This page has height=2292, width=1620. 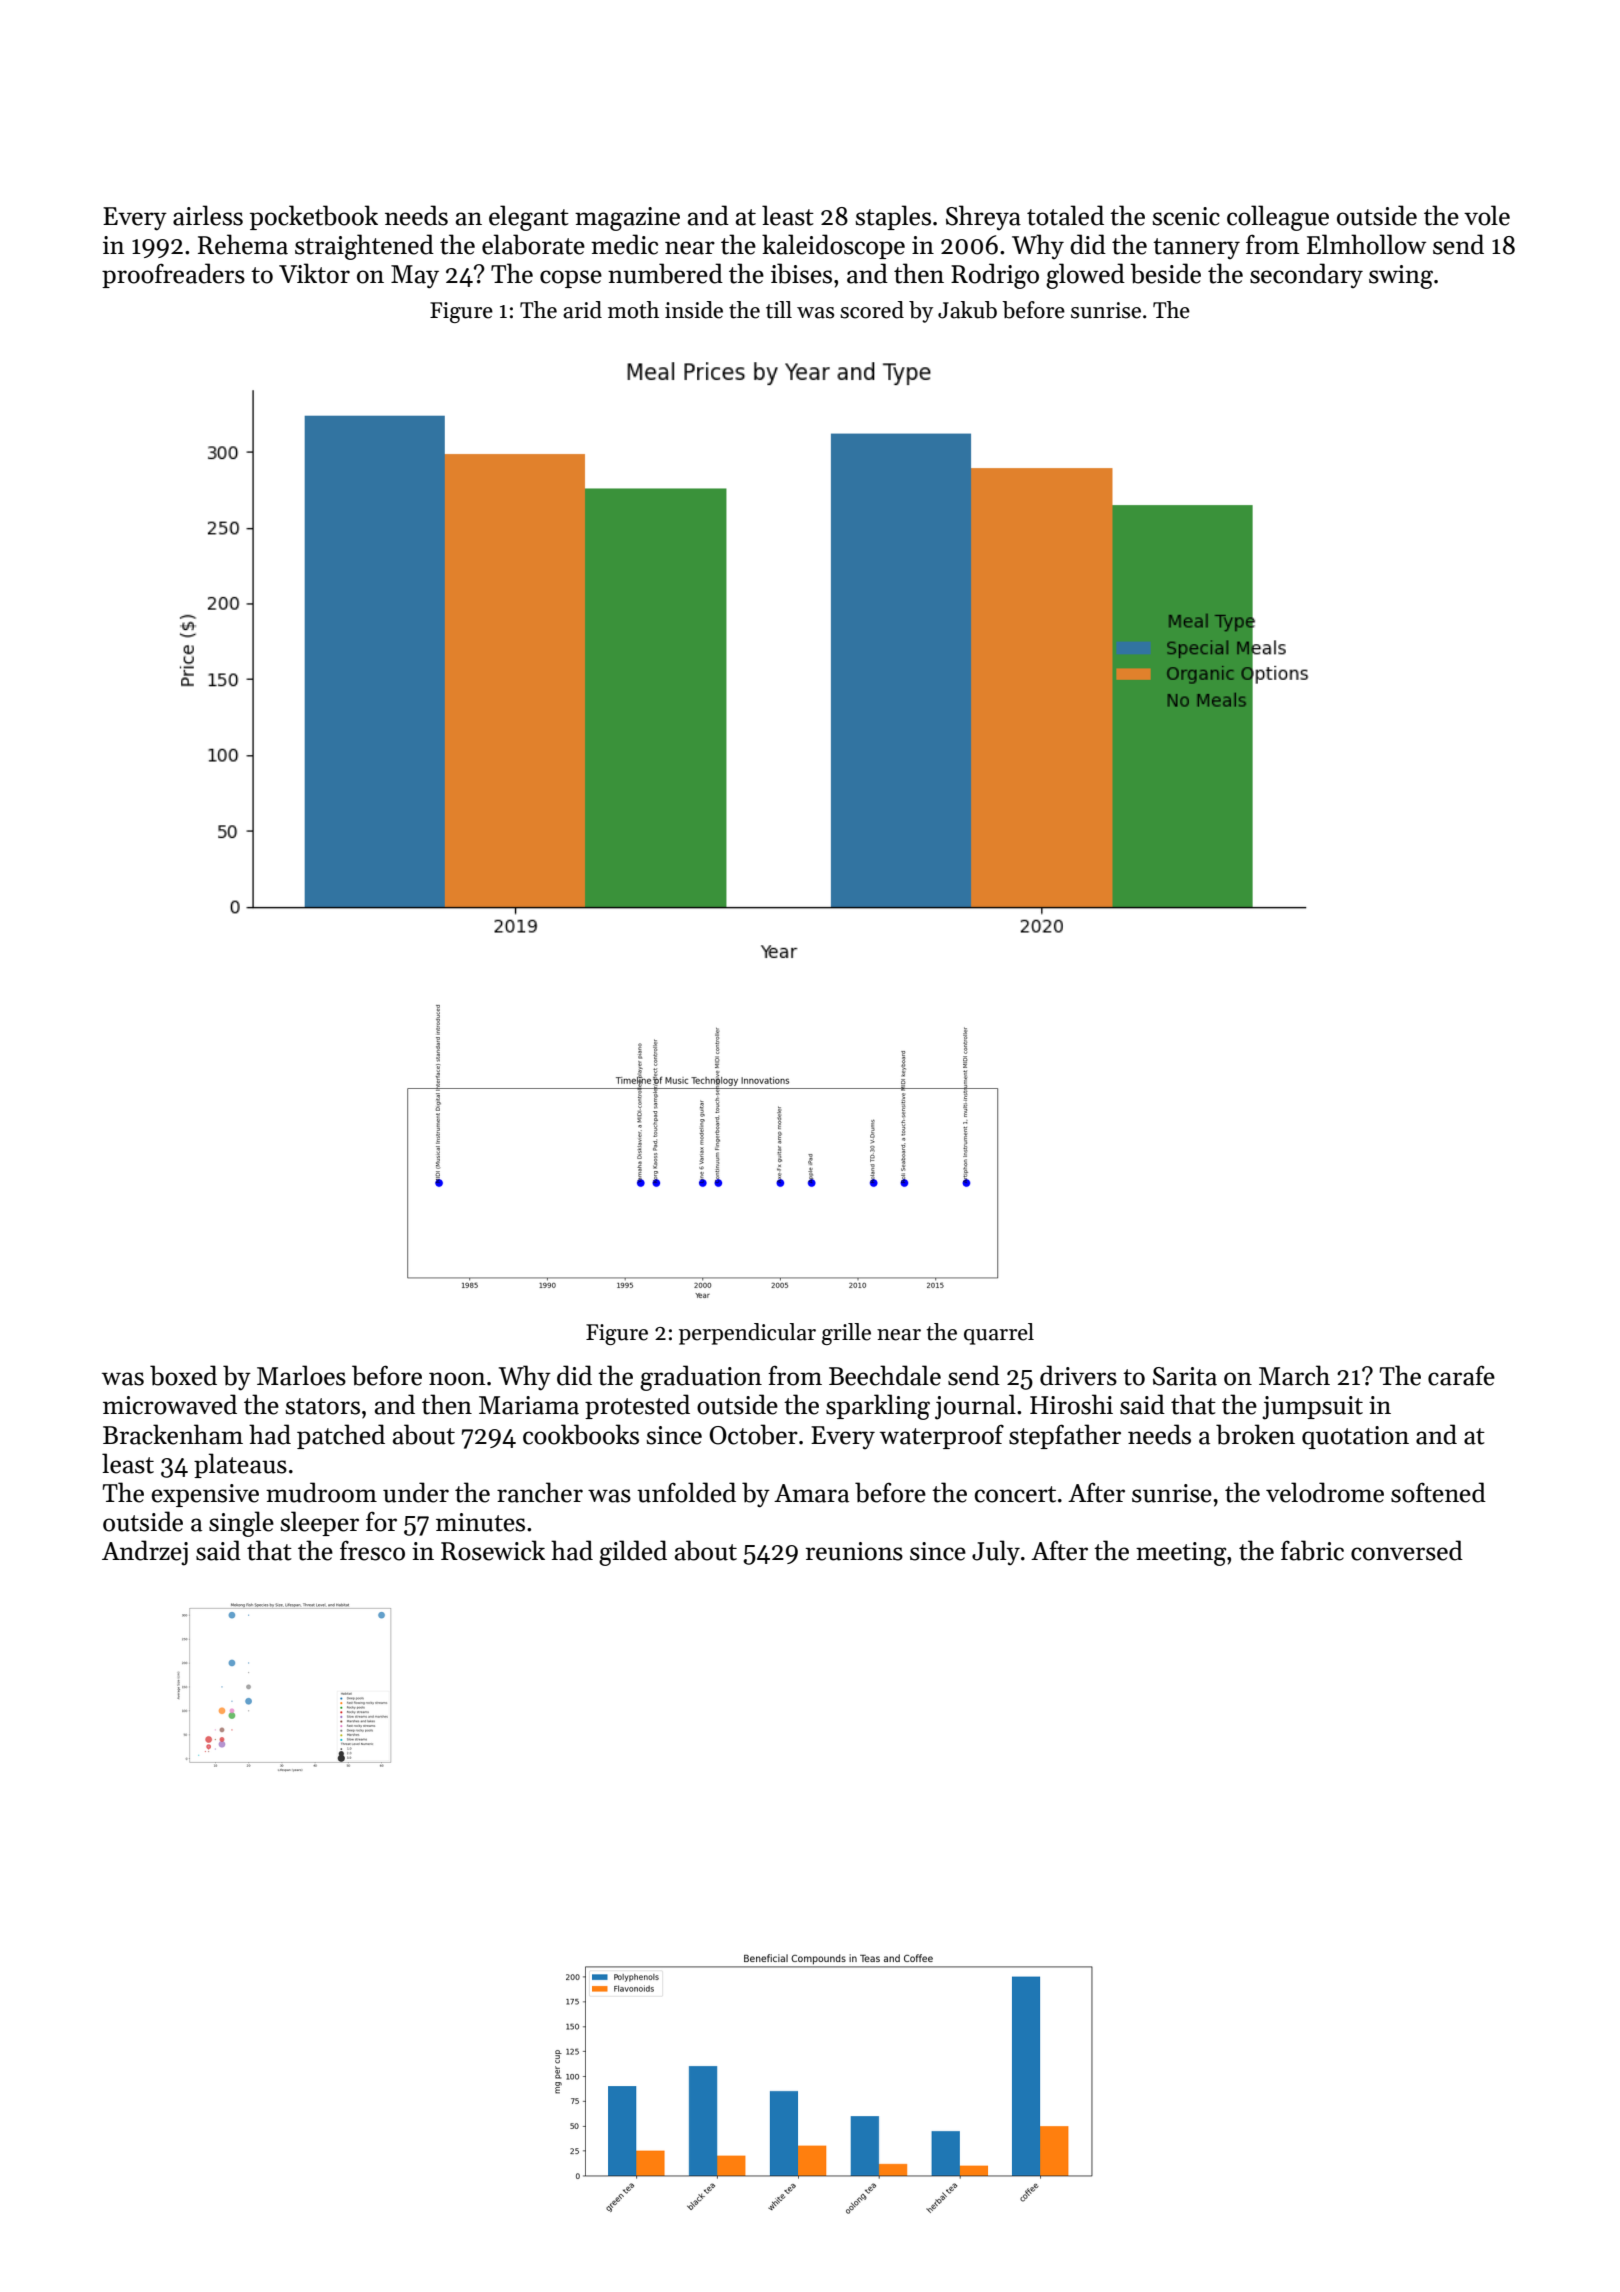 What do you see at coordinates (1461, 1376) in the page?
I see `carafe` at bounding box center [1461, 1376].
